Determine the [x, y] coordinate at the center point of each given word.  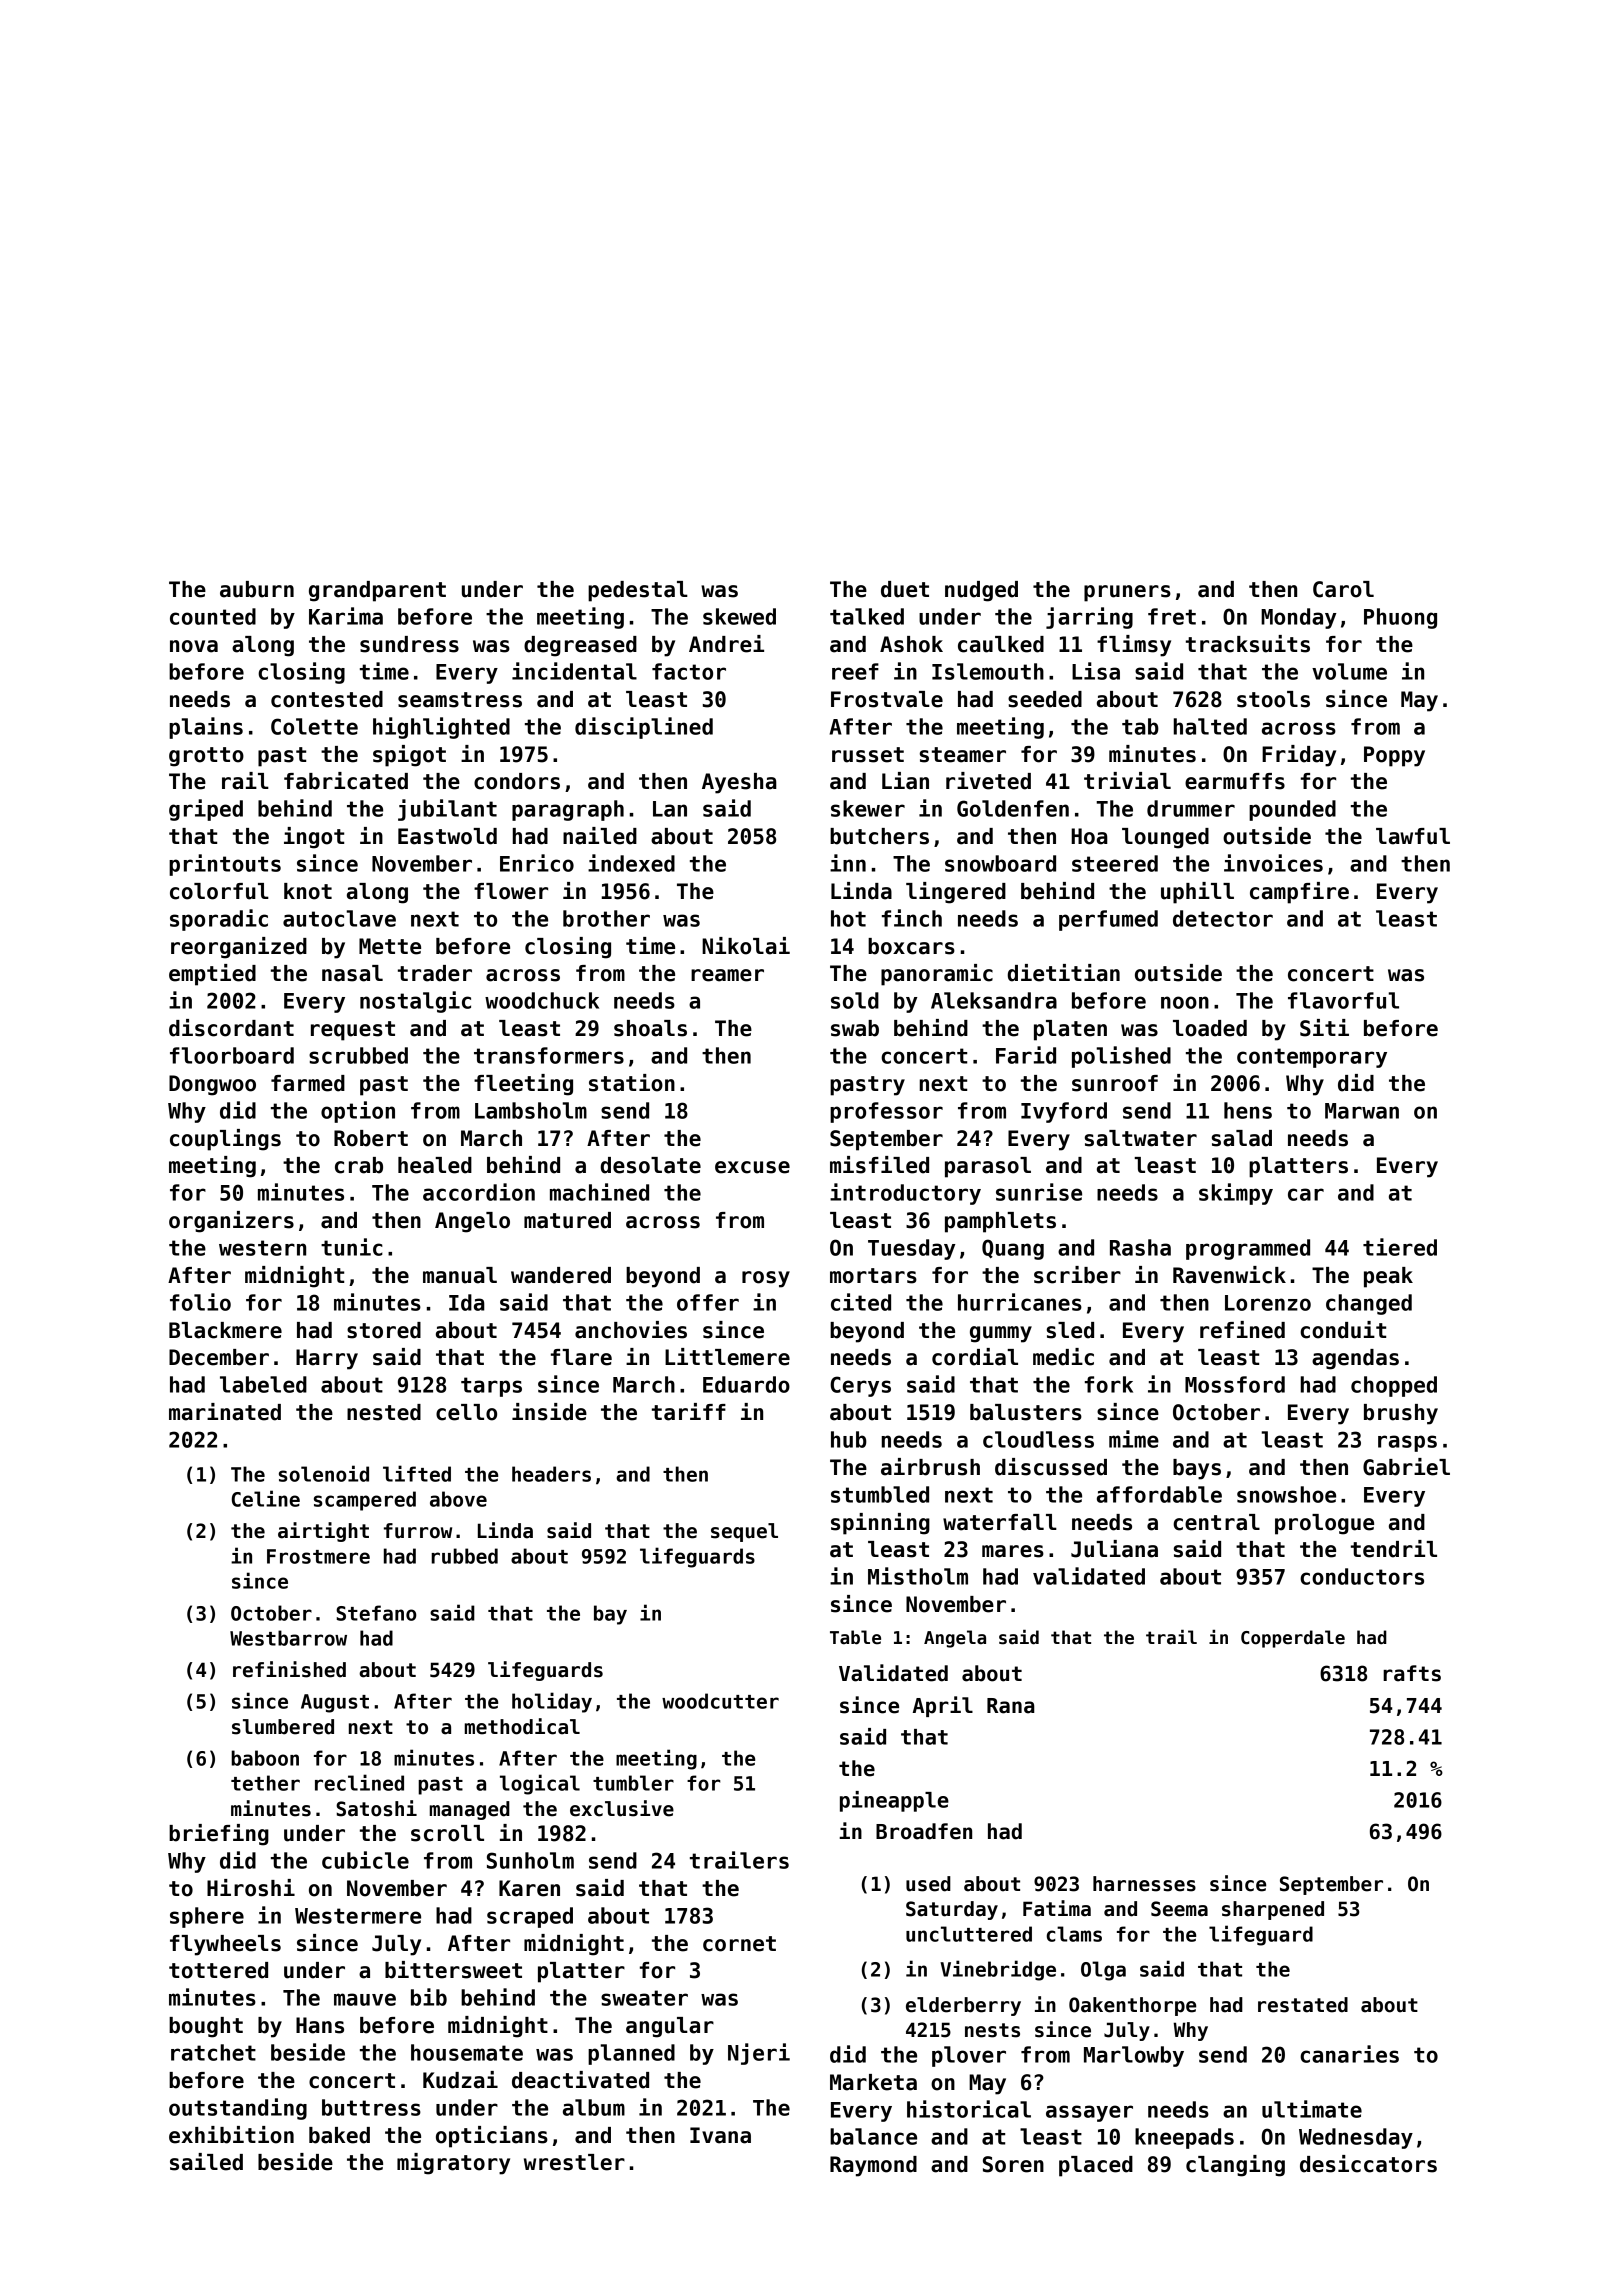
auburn [257, 589]
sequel [744, 1532]
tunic [352, 1247]
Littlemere [727, 1357]
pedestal [638, 591]
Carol [1343, 589]
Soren [1013, 2164]
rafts [1412, 1673]
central [1216, 1522]
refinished [289, 1669]
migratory [453, 2164]
